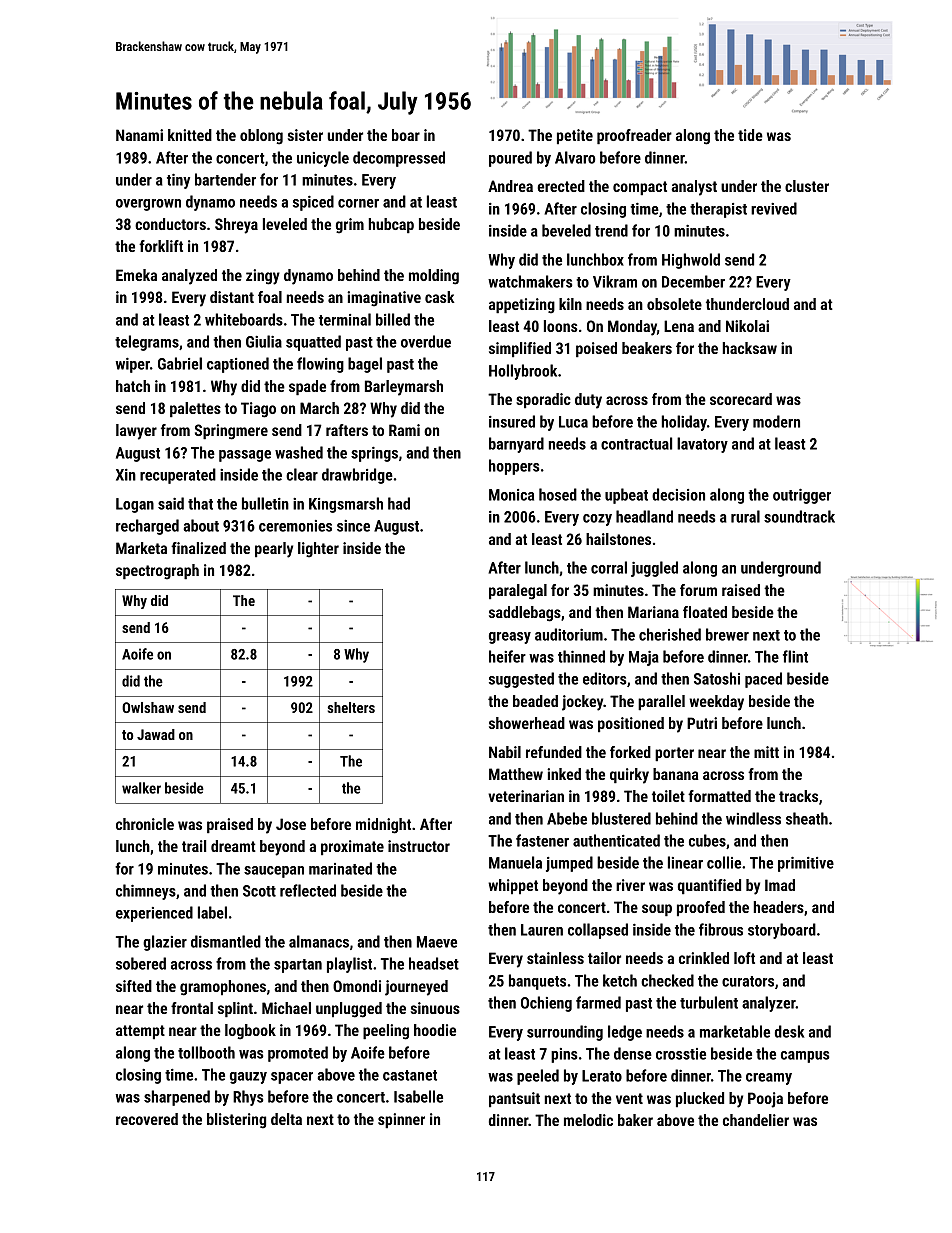 The height and width of the screenshot is (1233, 952). Describe the element at coordinates (404, 430) in the screenshot. I see `Rami` at that location.
